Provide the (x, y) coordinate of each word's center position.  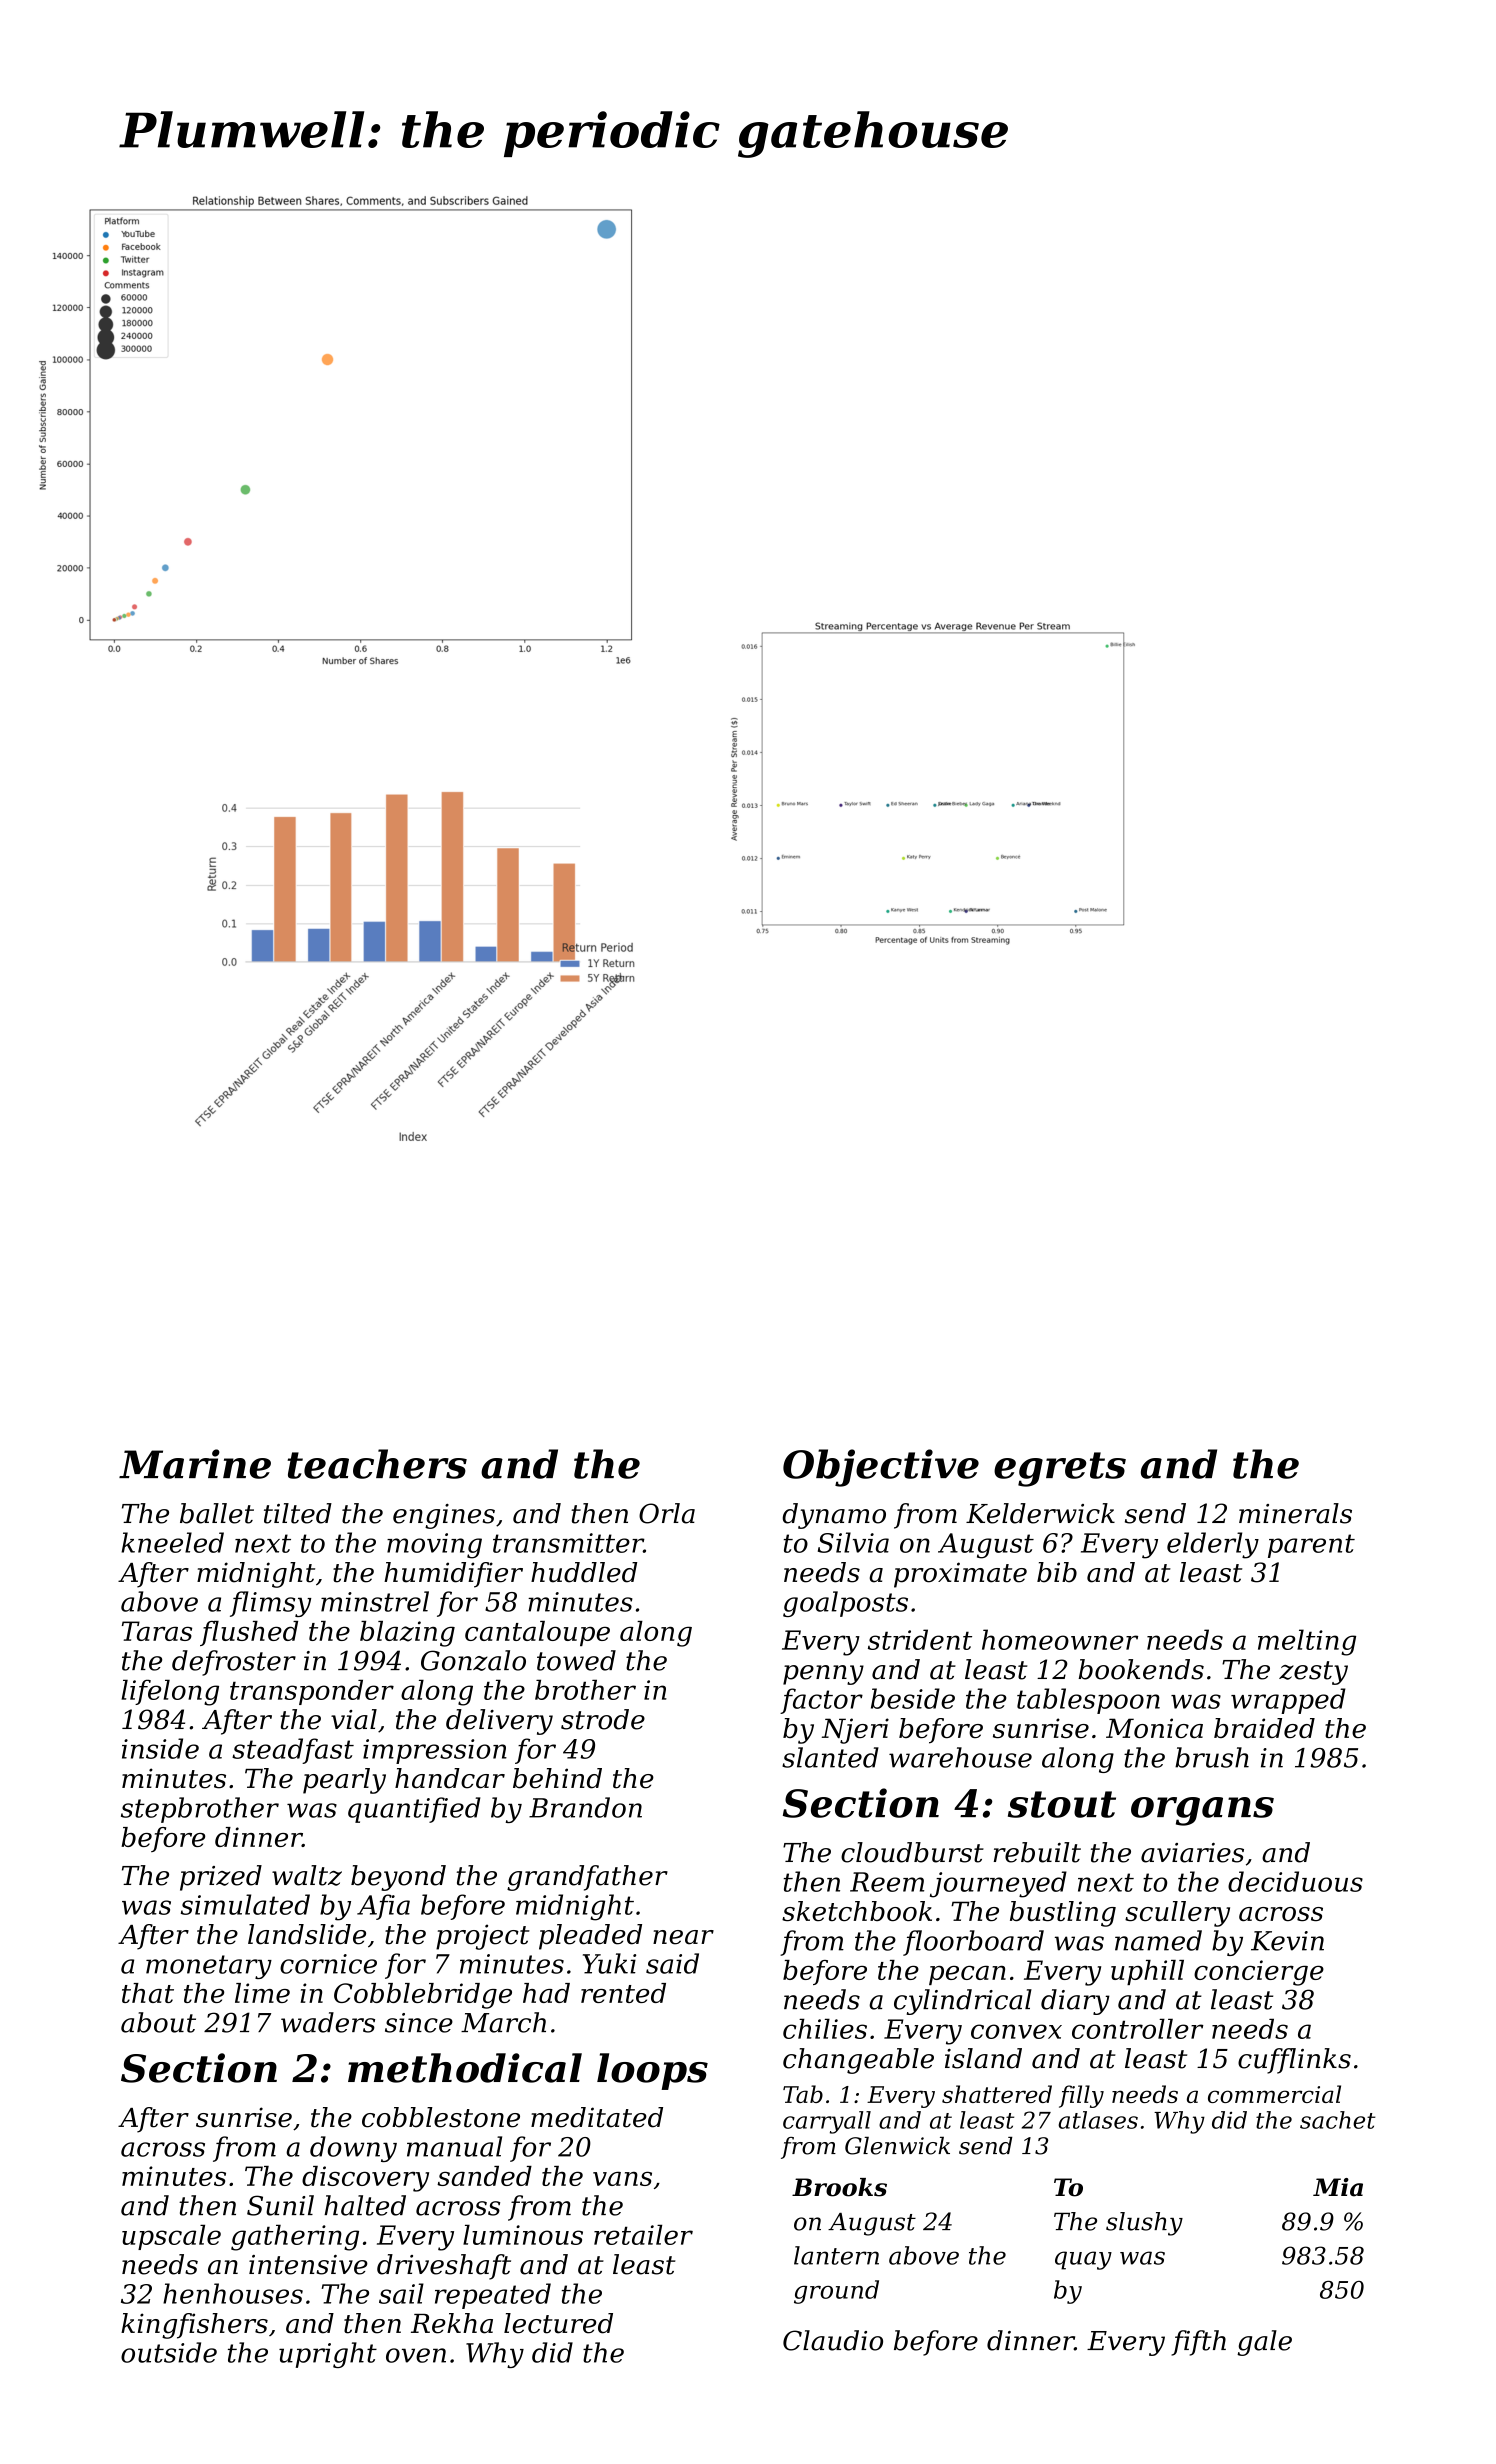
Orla (667, 1513)
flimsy (270, 1604)
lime (262, 1993)
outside (169, 2352)
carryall (827, 2122)
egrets (1060, 1469)
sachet (1338, 2120)
